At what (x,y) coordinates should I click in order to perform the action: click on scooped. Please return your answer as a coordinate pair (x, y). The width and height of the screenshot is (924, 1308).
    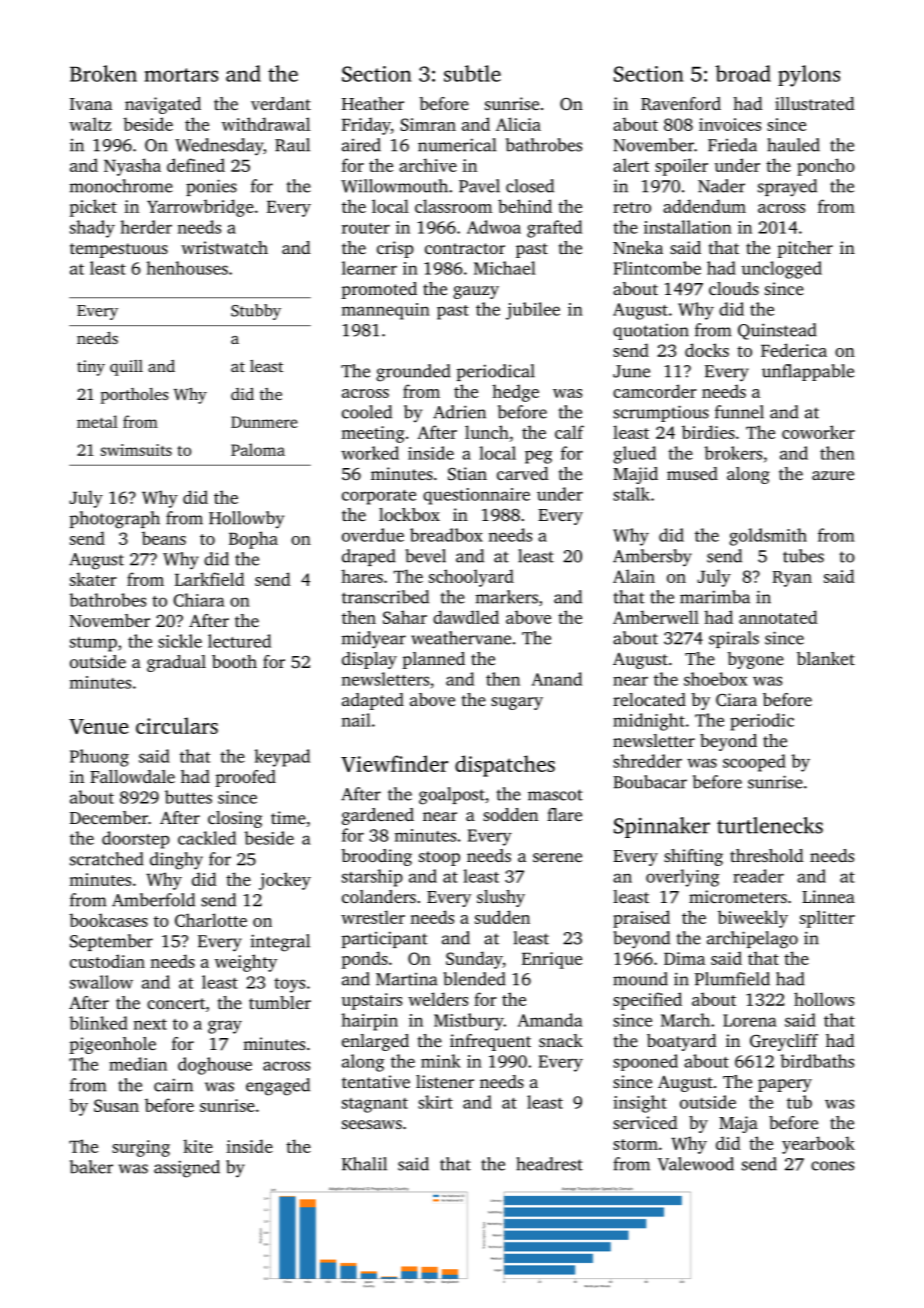
    Looking at the image, I should click on (754, 763).
